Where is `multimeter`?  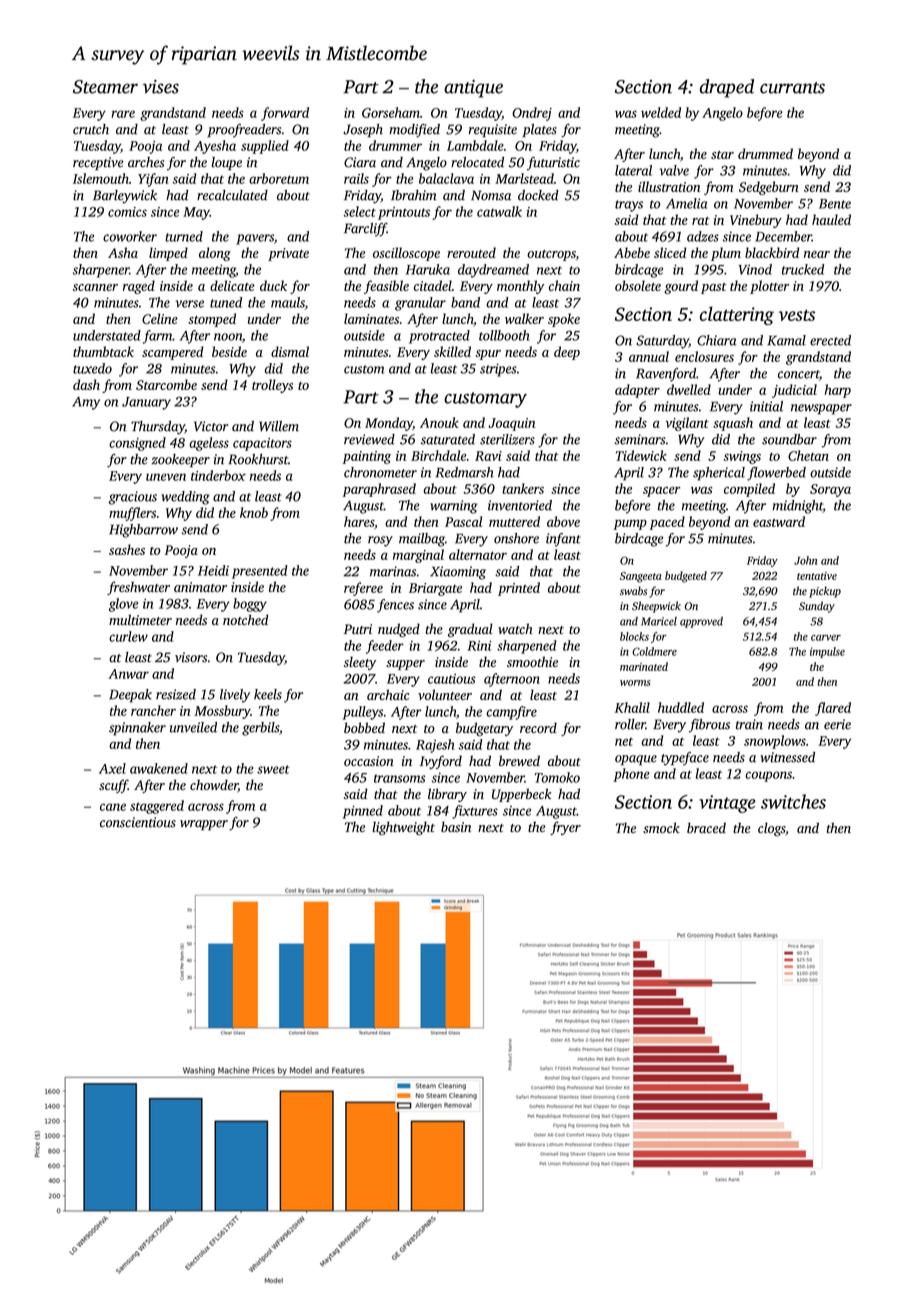
multimeter is located at coordinates (140, 619).
